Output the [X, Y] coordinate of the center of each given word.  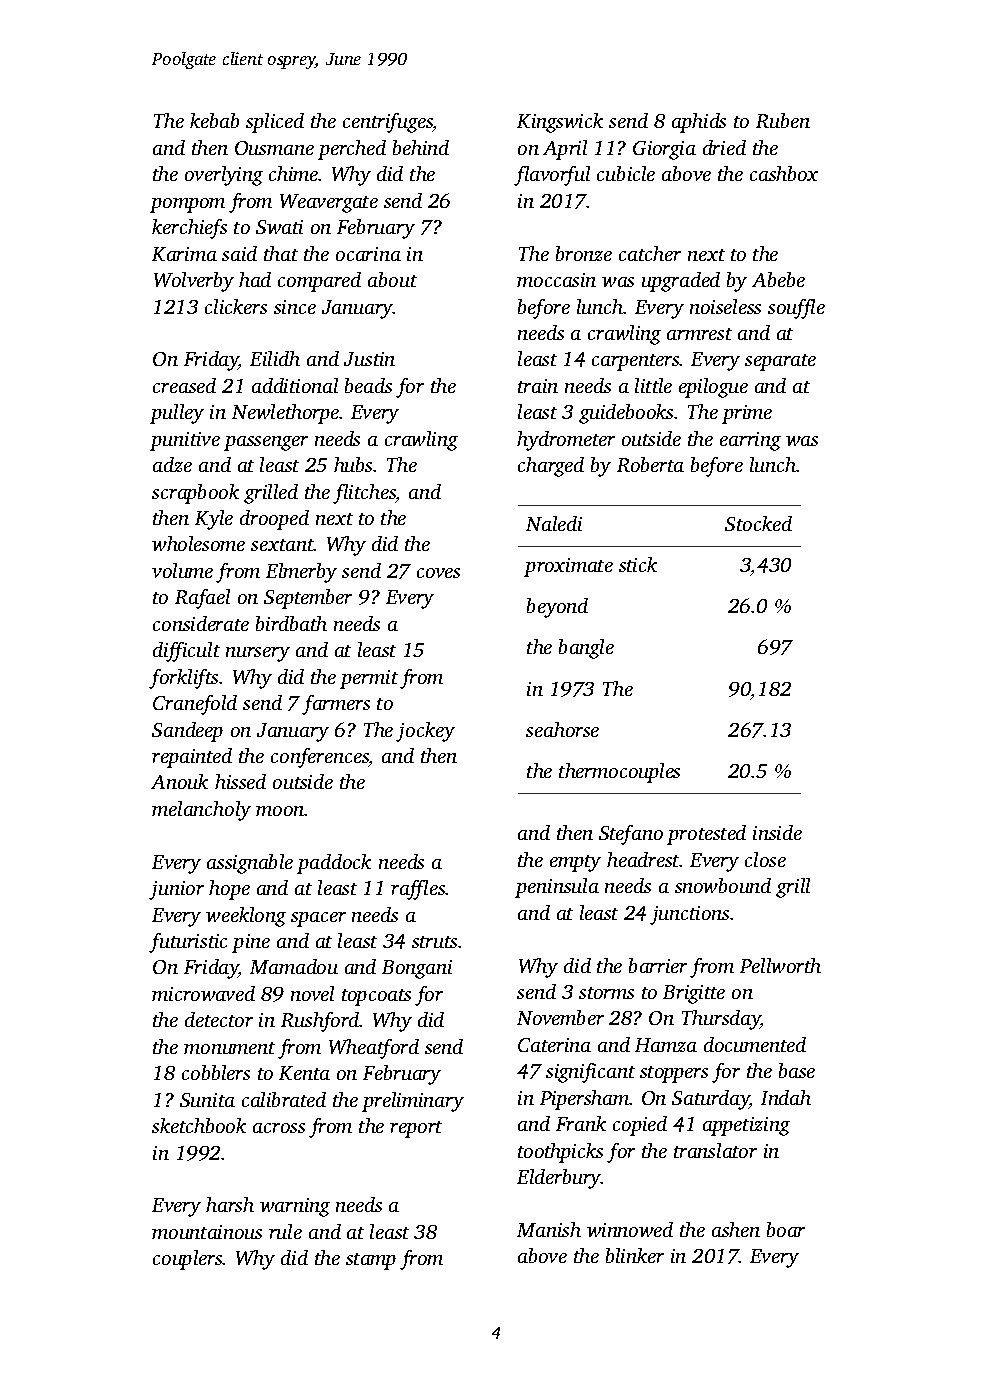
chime [294, 173]
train [538, 386]
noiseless [725, 306]
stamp [371, 1261]
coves [438, 573]
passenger [266, 443]
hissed [240, 781]
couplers [188, 1260]
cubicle [626, 173]
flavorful [552, 176]
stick [638, 564]
